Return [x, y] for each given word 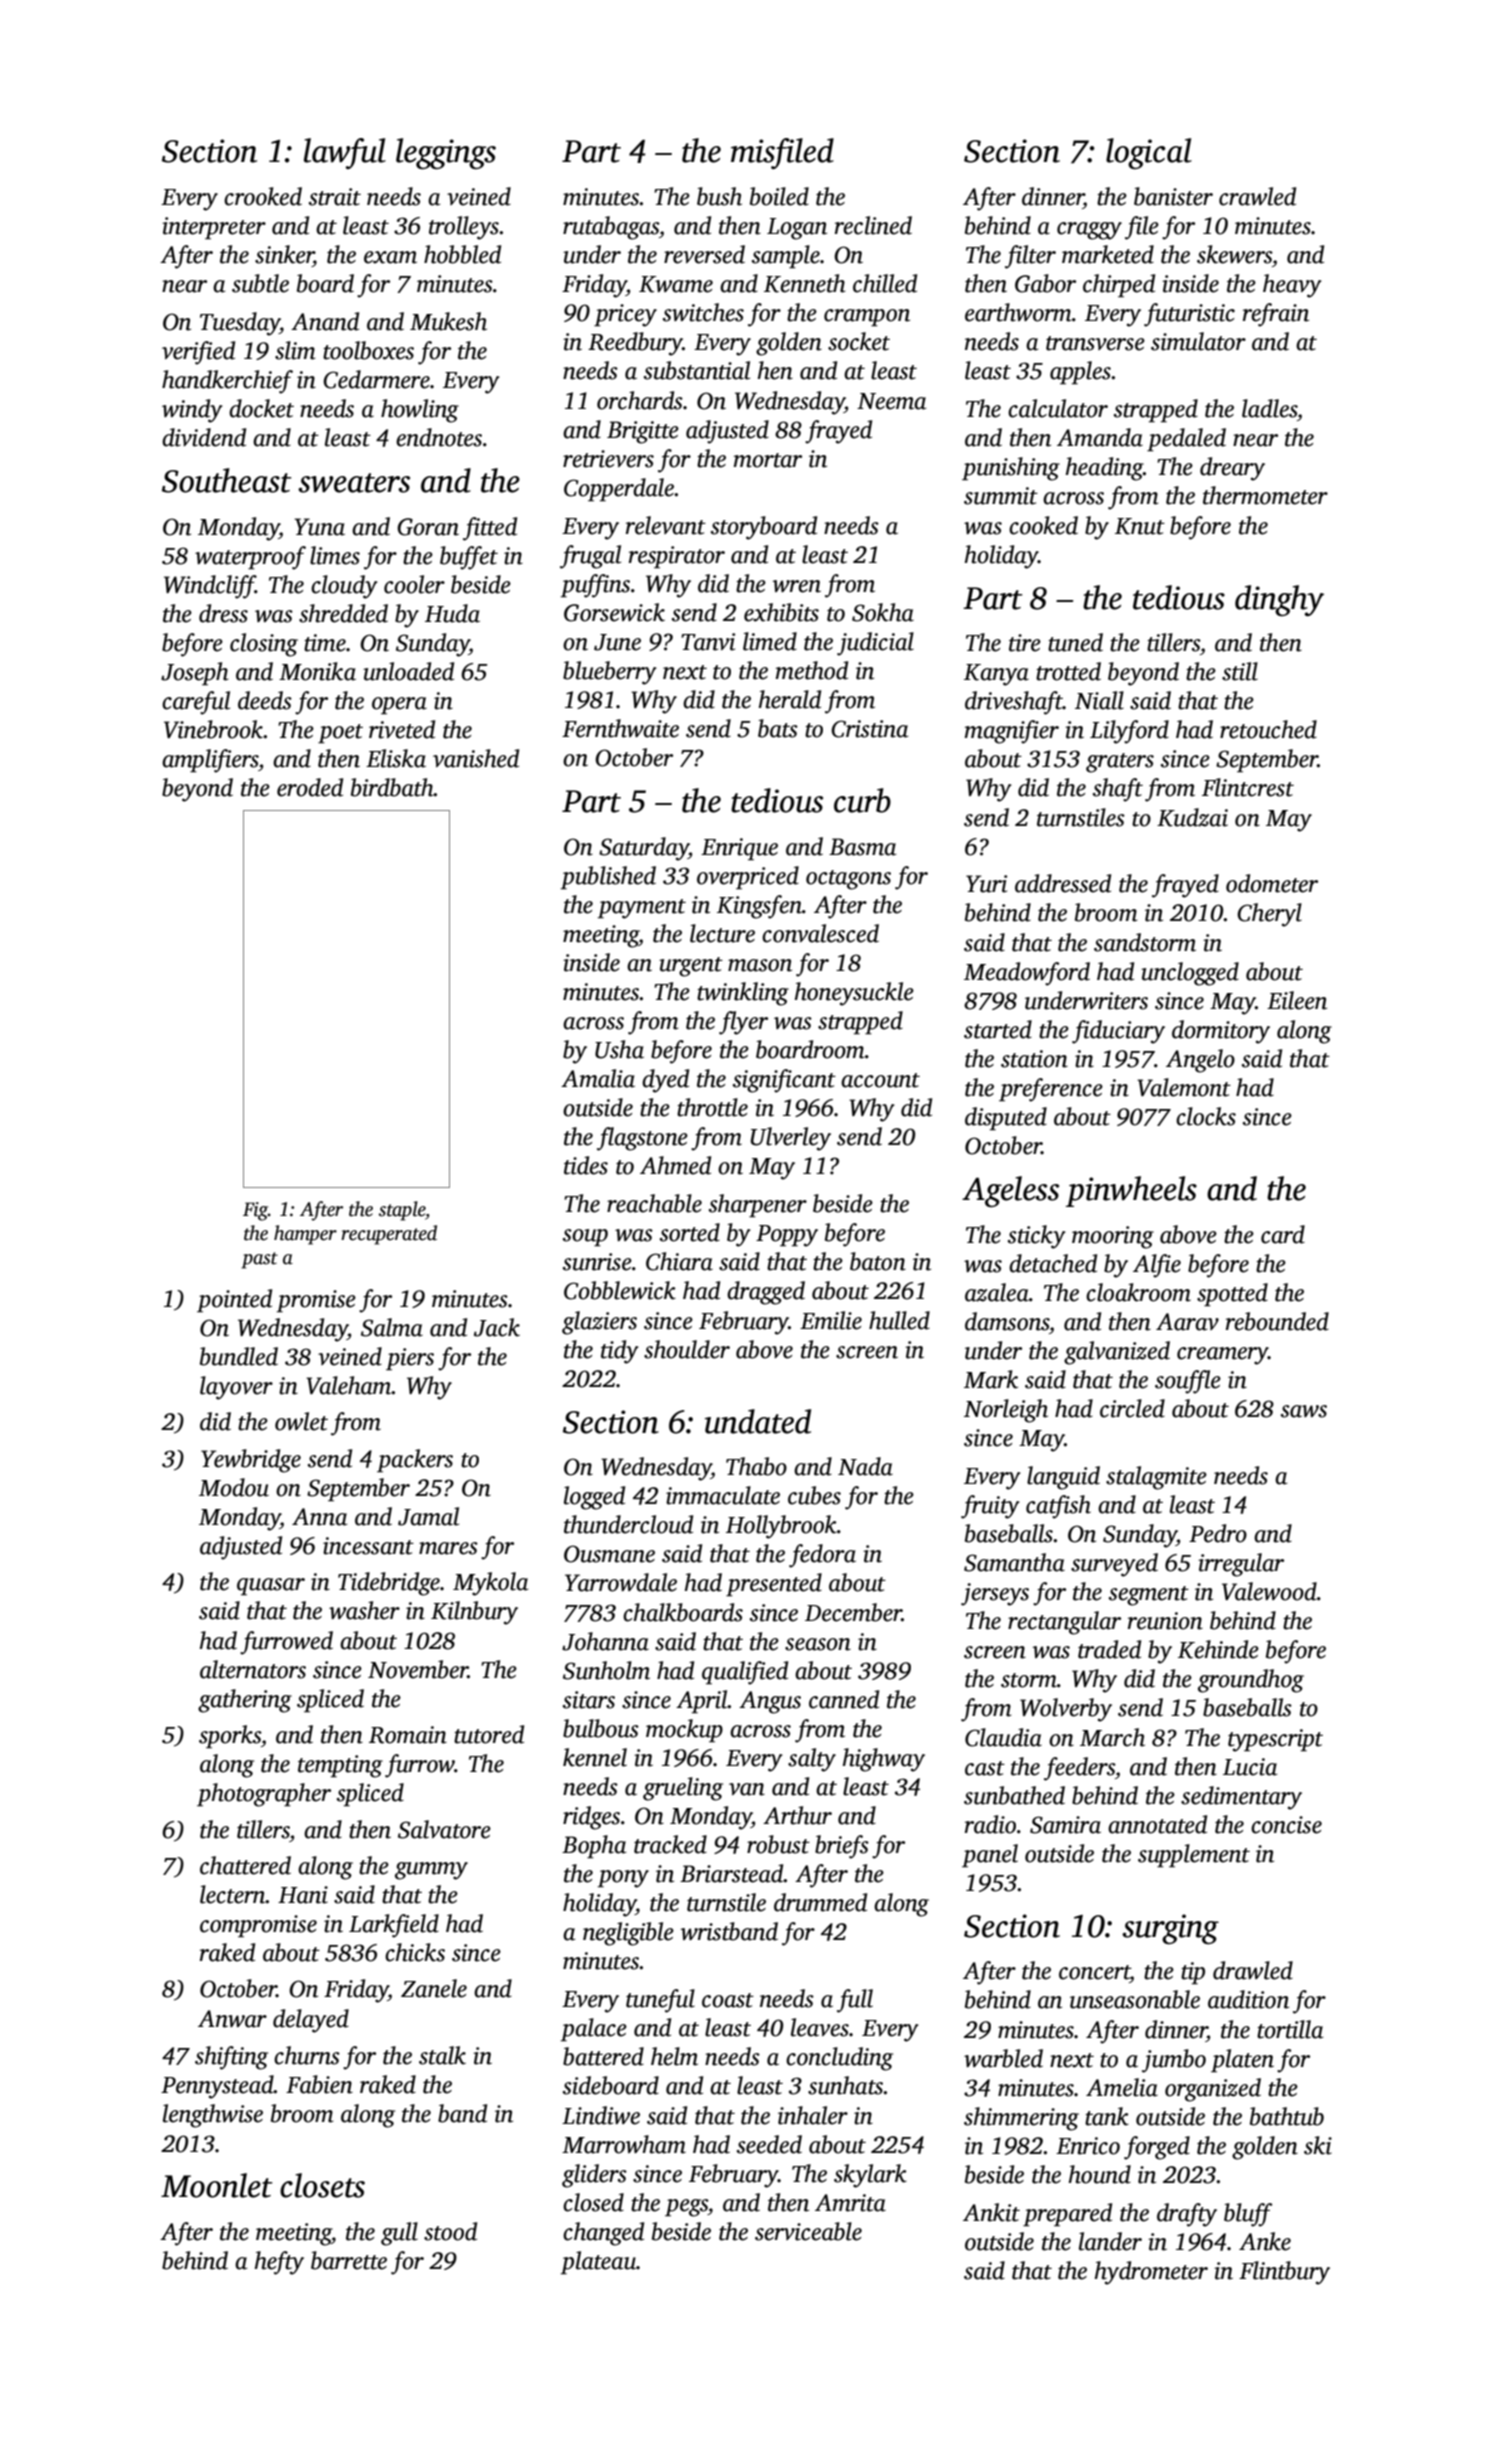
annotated [1157, 1824]
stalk [442, 2055]
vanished [476, 758]
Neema [891, 401]
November [418, 1669]
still [1240, 671]
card [1283, 1234]
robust [778, 1844]
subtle [260, 283]
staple [402, 1211]
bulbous [601, 1728]
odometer [1272, 883]
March [1112, 1737]
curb [862, 800]
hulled [899, 1320]
